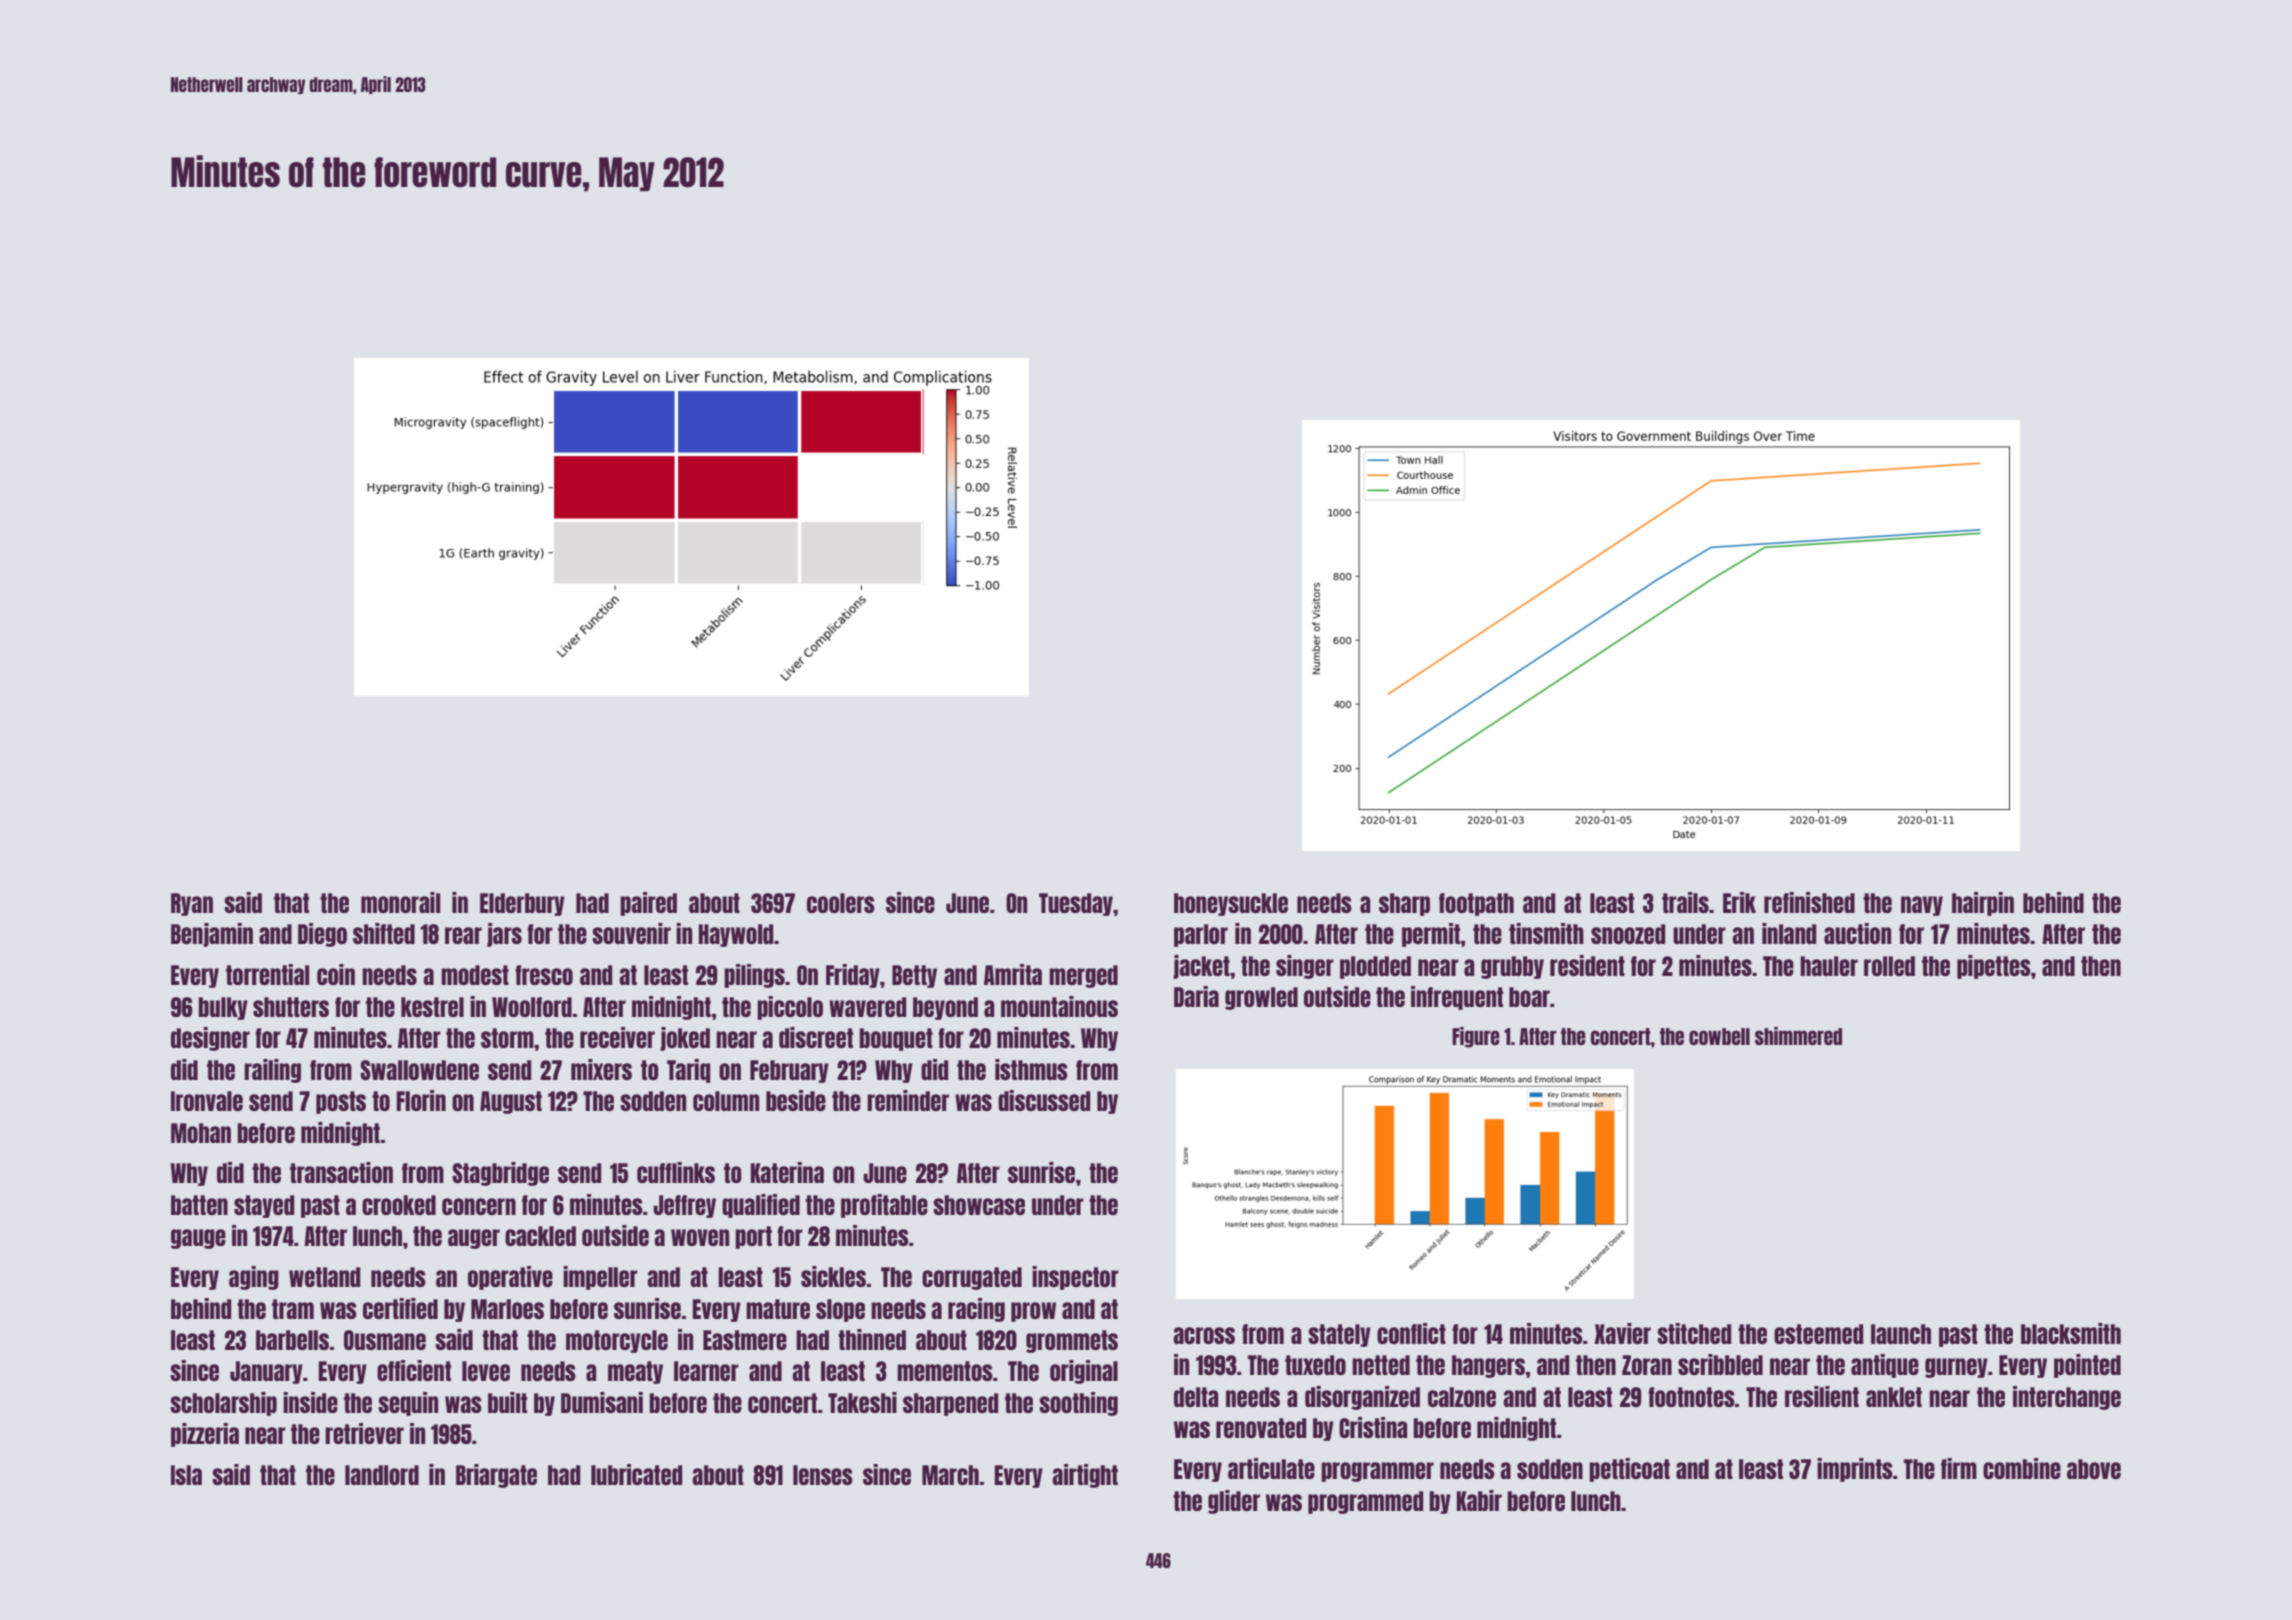  I want to click on Elderbury, so click(522, 904).
